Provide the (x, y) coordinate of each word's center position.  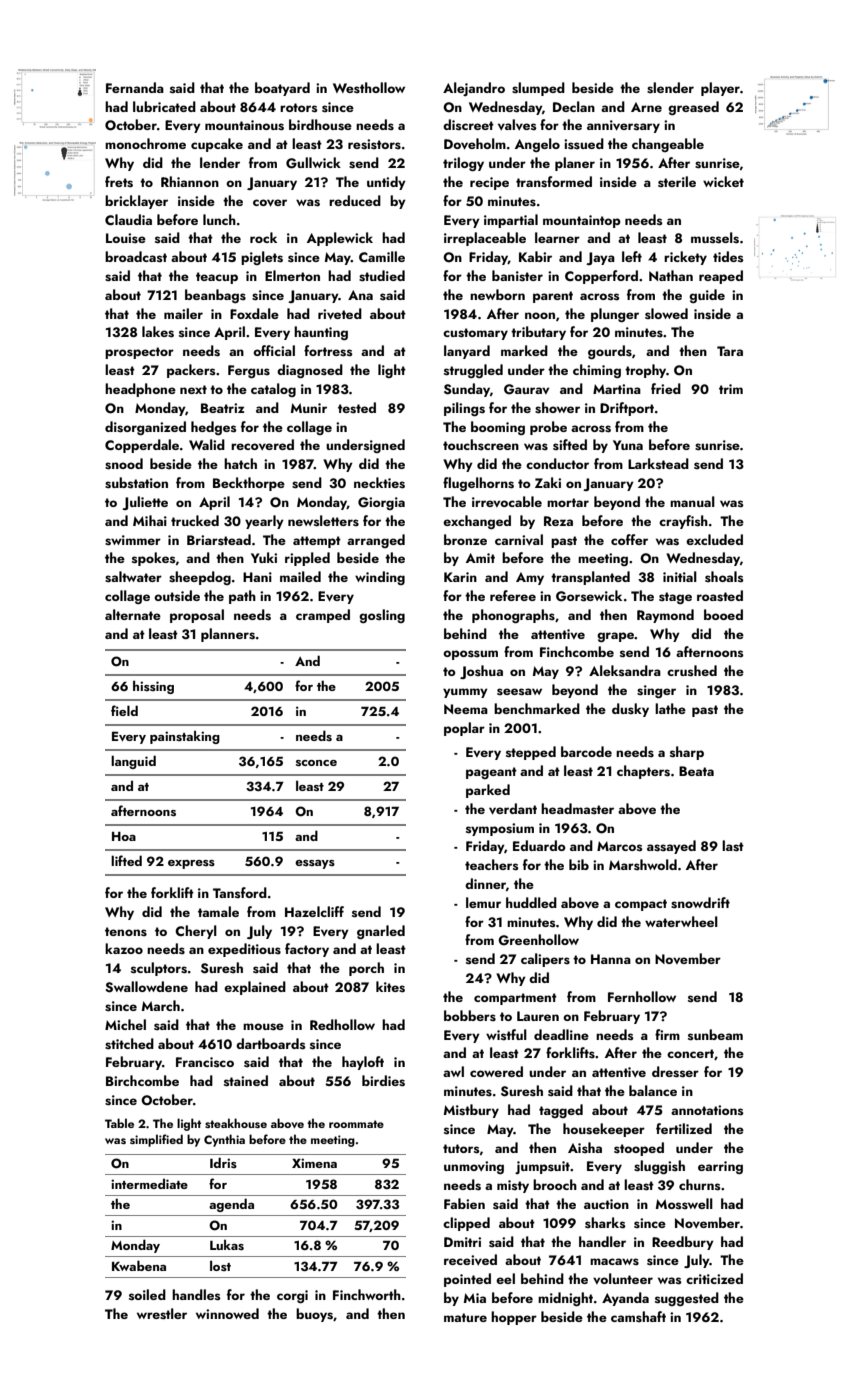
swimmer (133, 540)
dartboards (270, 1043)
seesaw (519, 692)
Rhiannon (190, 181)
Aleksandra (625, 670)
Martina (617, 389)
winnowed (227, 1313)
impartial (511, 221)
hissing (153, 687)
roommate (356, 1124)
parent (553, 297)
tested (357, 408)
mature (465, 1317)
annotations (707, 1110)
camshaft (638, 1317)
